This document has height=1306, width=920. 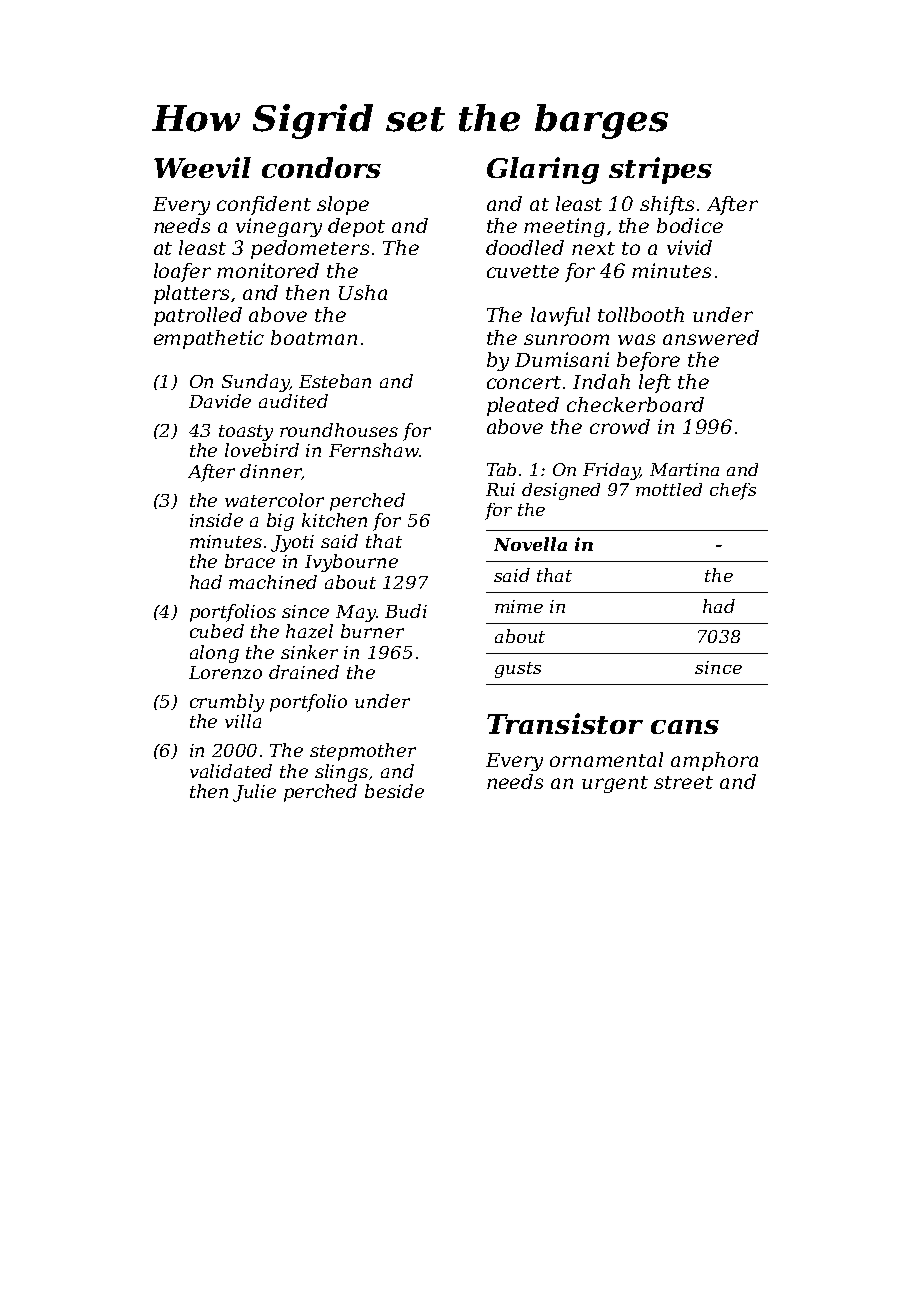 I want to click on stripes, so click(x=660, y=170).
